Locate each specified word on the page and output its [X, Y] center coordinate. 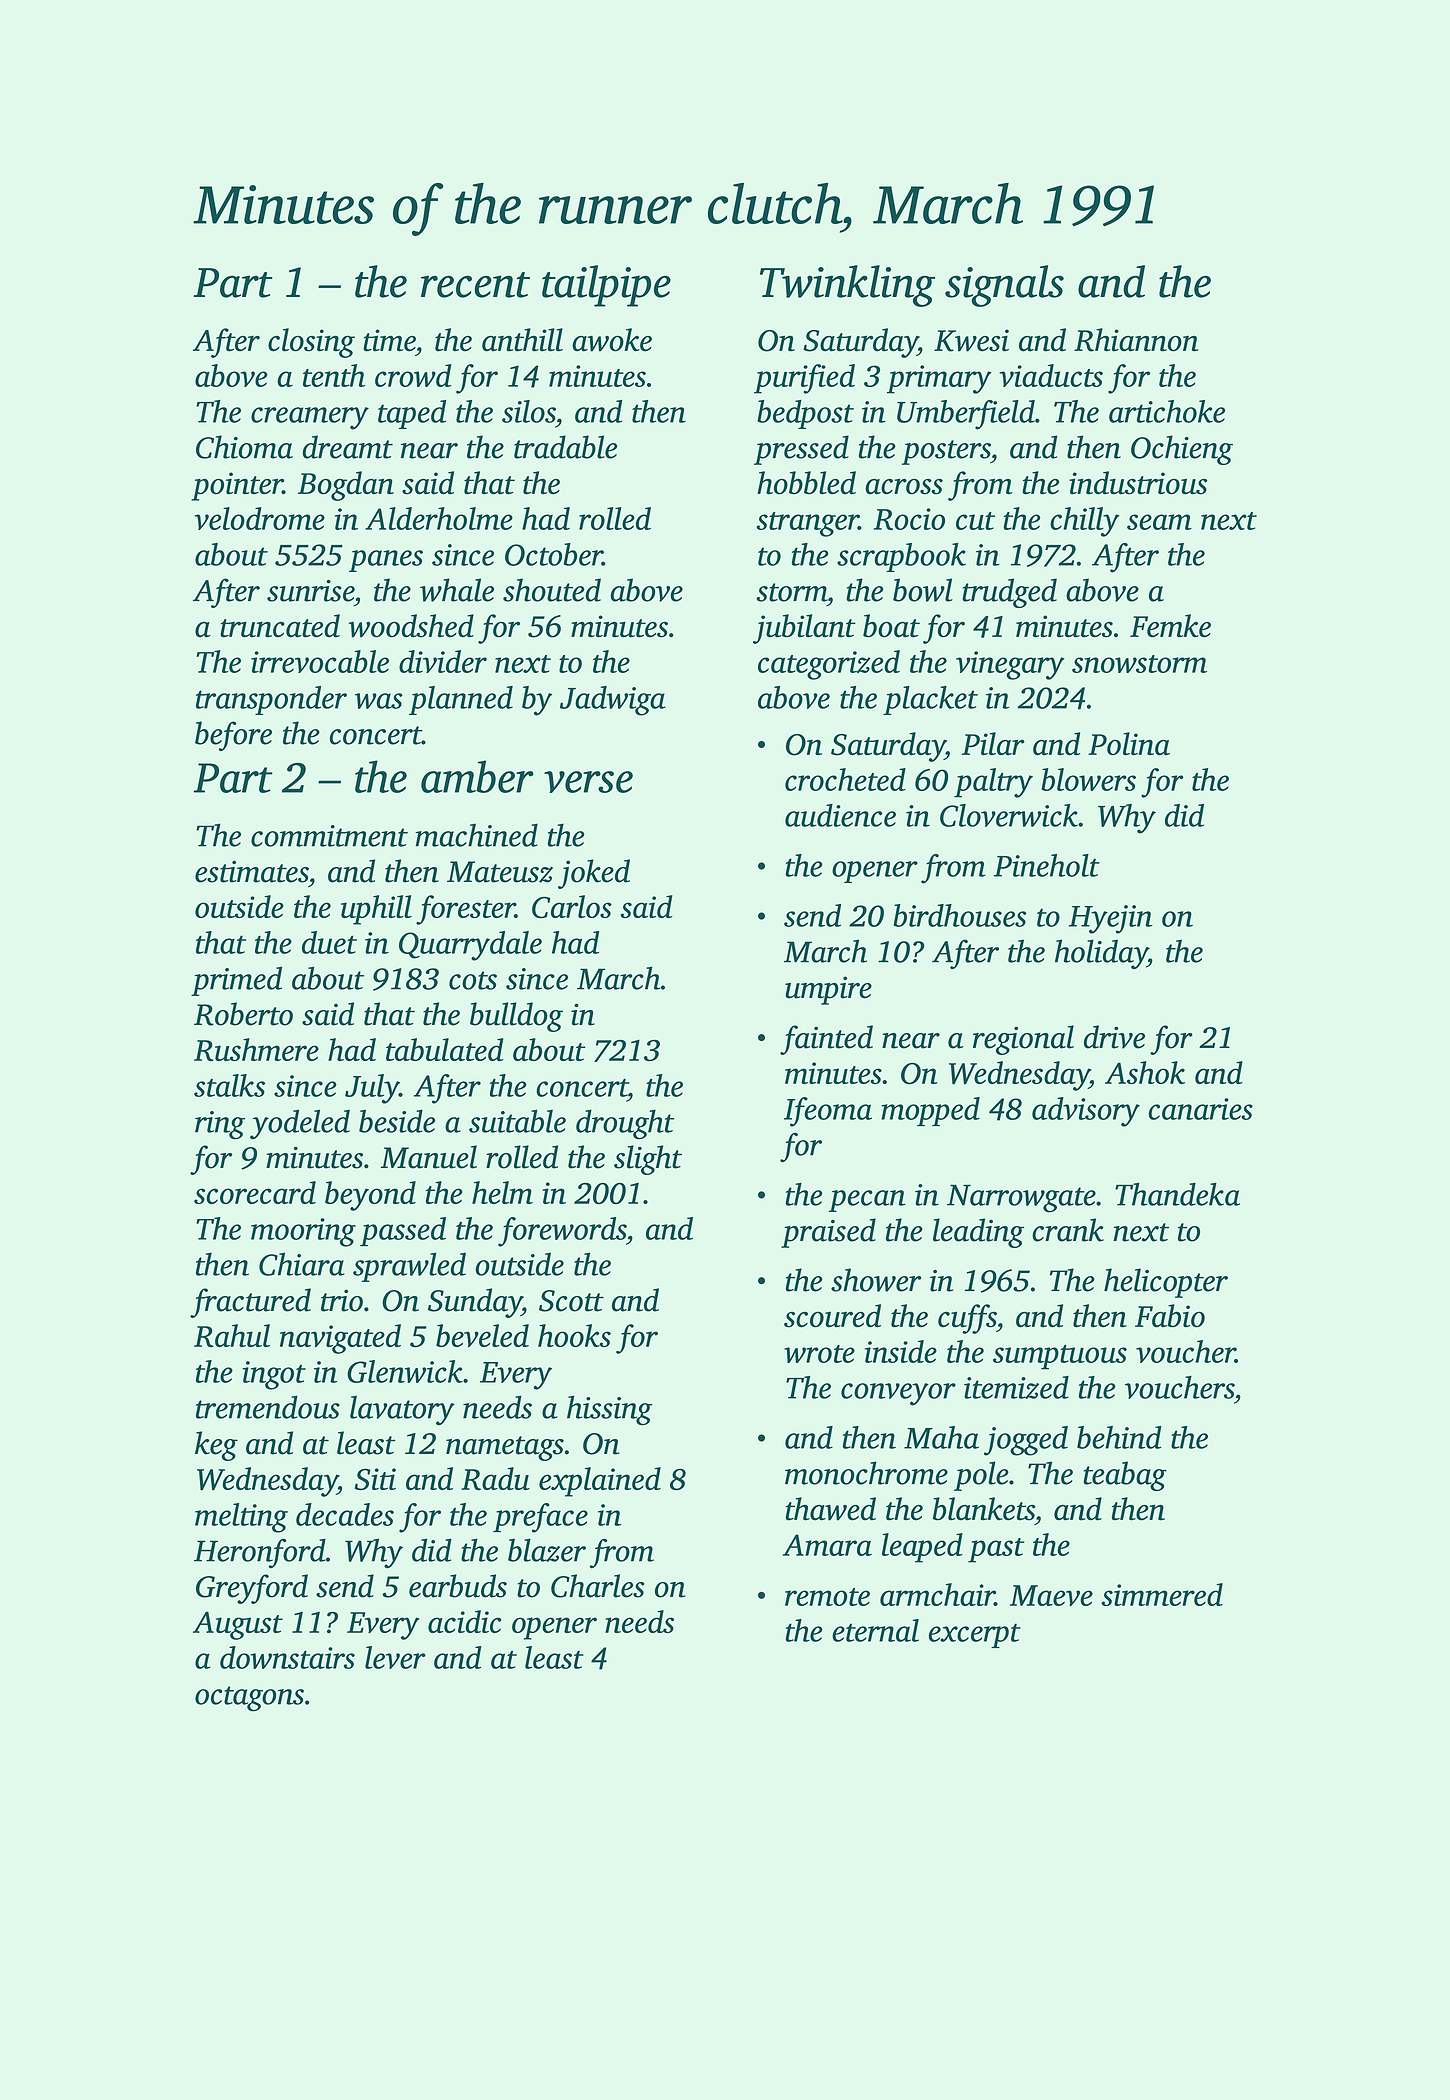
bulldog [516, 1017]
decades [345, 1514]
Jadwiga [613, 701]
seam [1159, 522]
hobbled [806, 483]
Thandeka [1177, 1194]
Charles [598, 1586]
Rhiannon [1136, 340]
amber [477, 776]
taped [412, 414]
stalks [229, 1085]
